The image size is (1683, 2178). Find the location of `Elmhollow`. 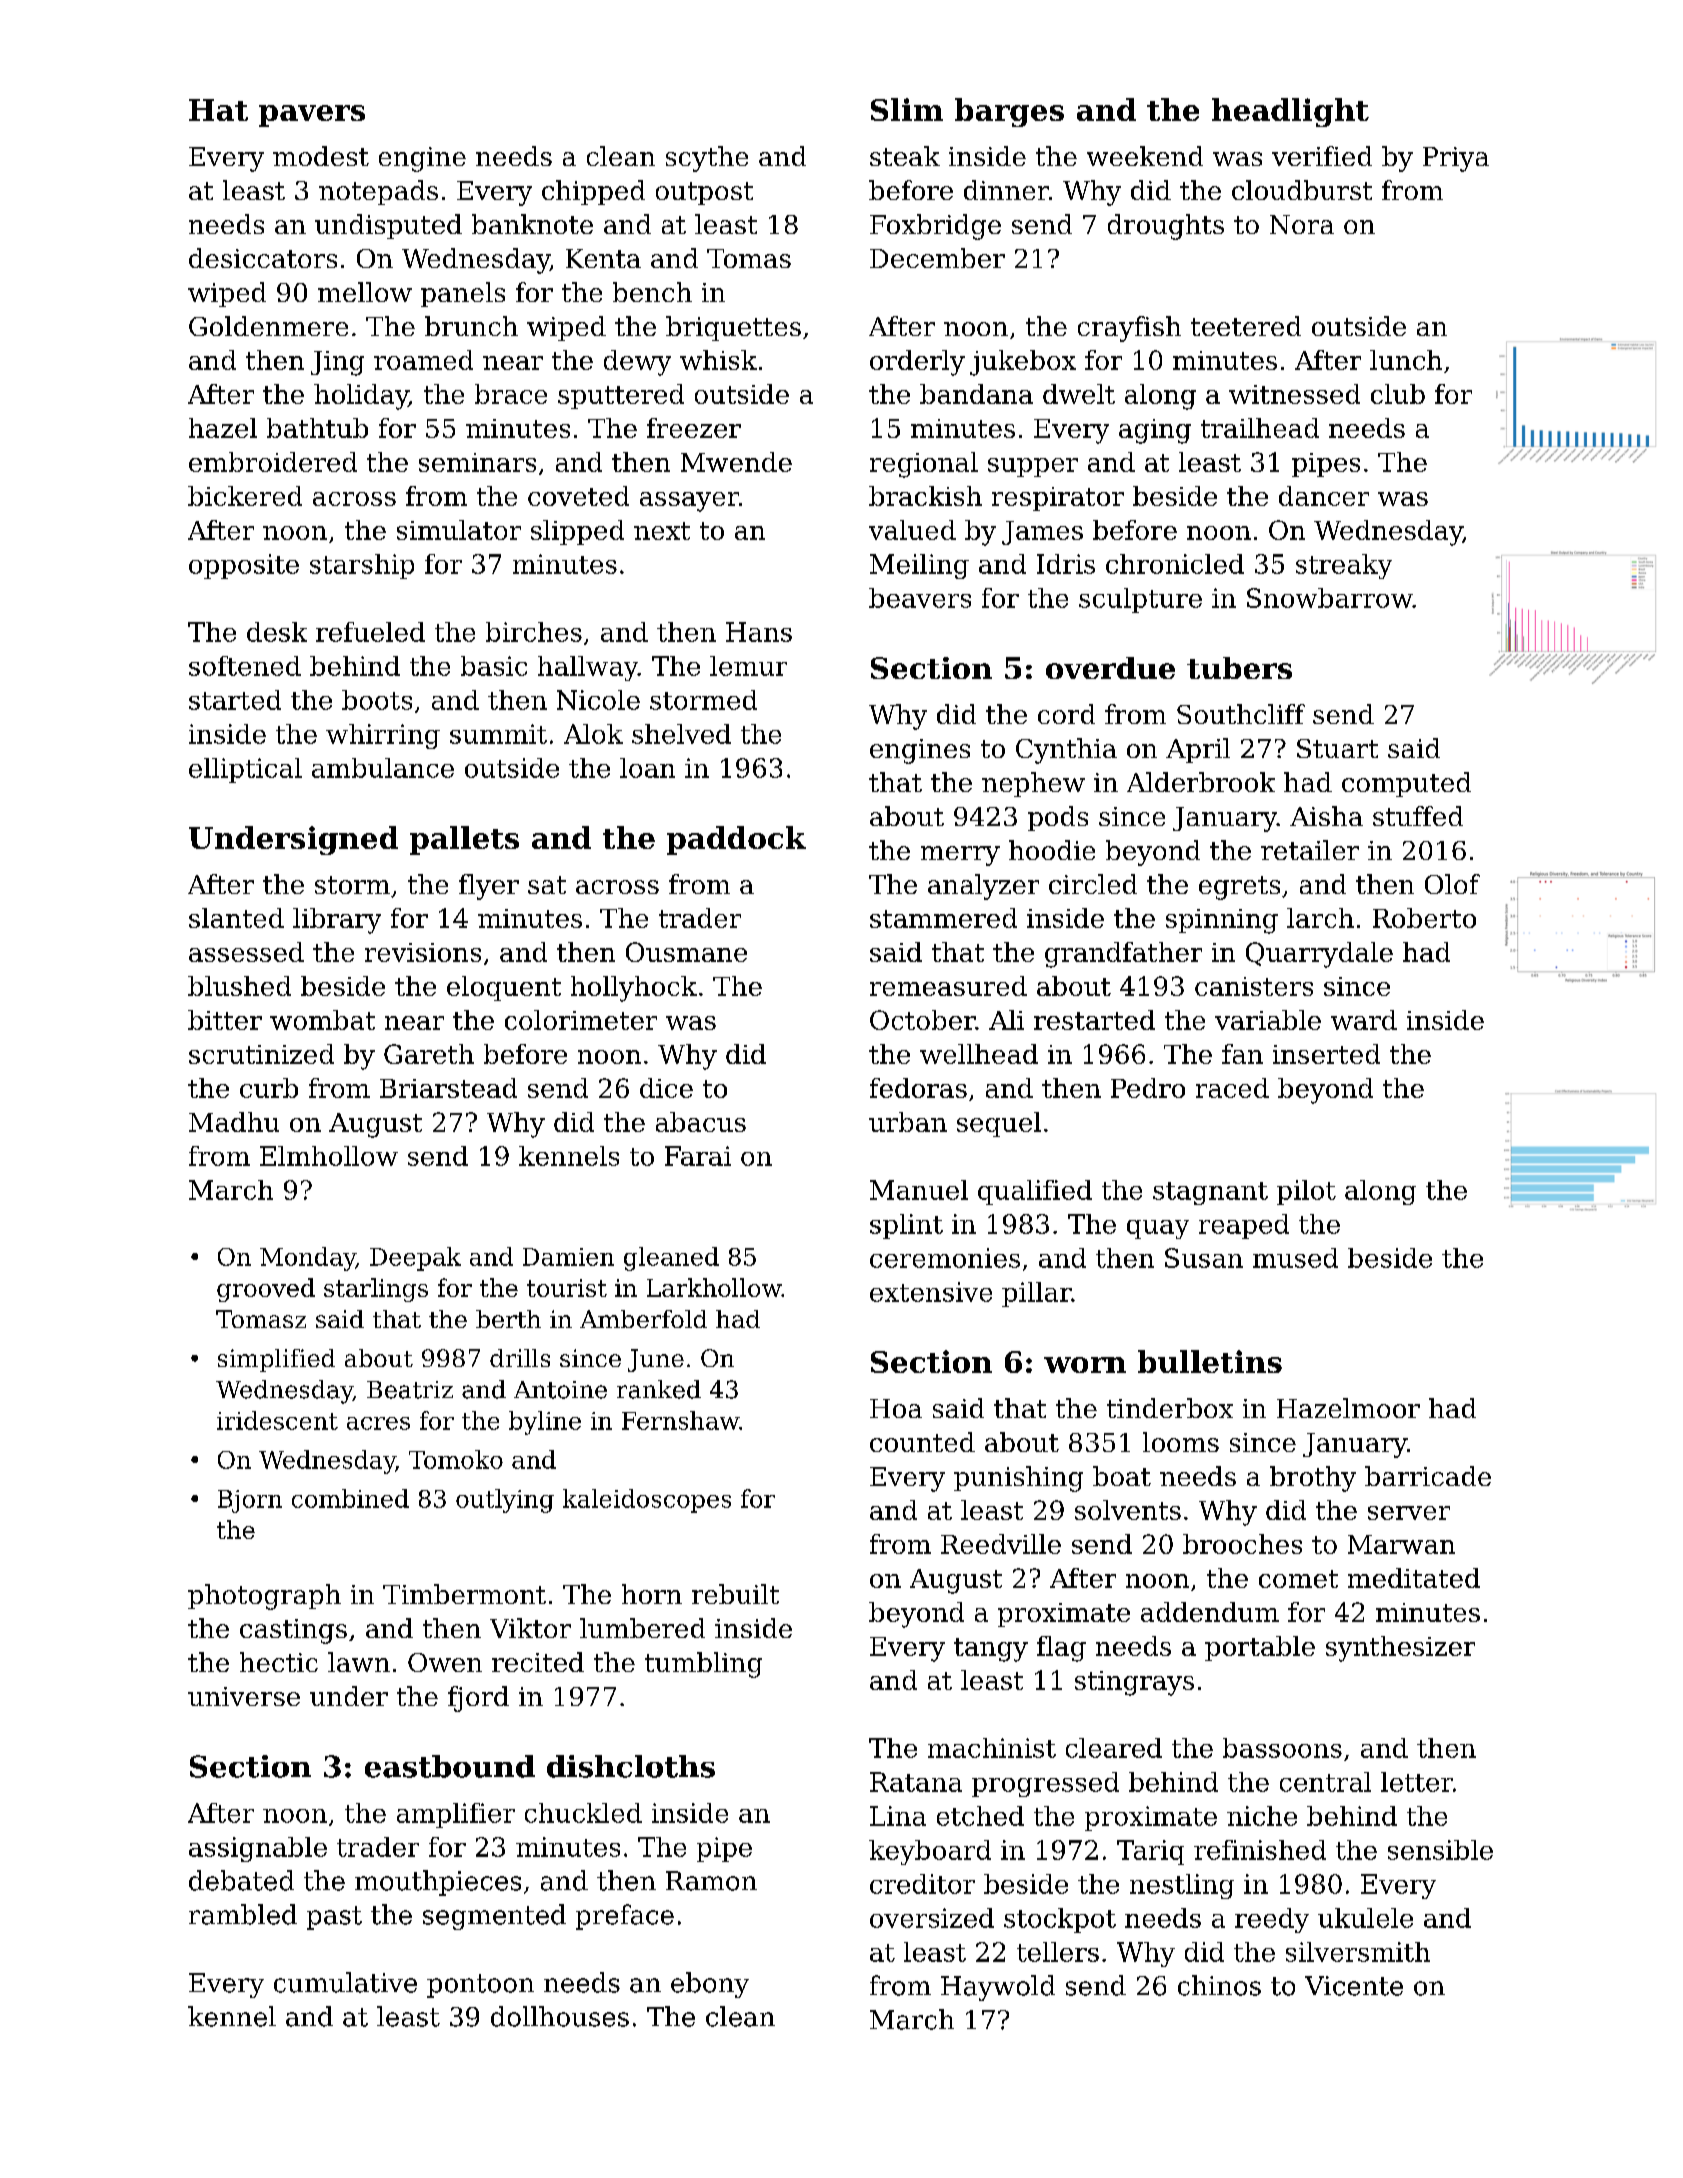

Elmhollow is located at coordinates (329, 1156).
